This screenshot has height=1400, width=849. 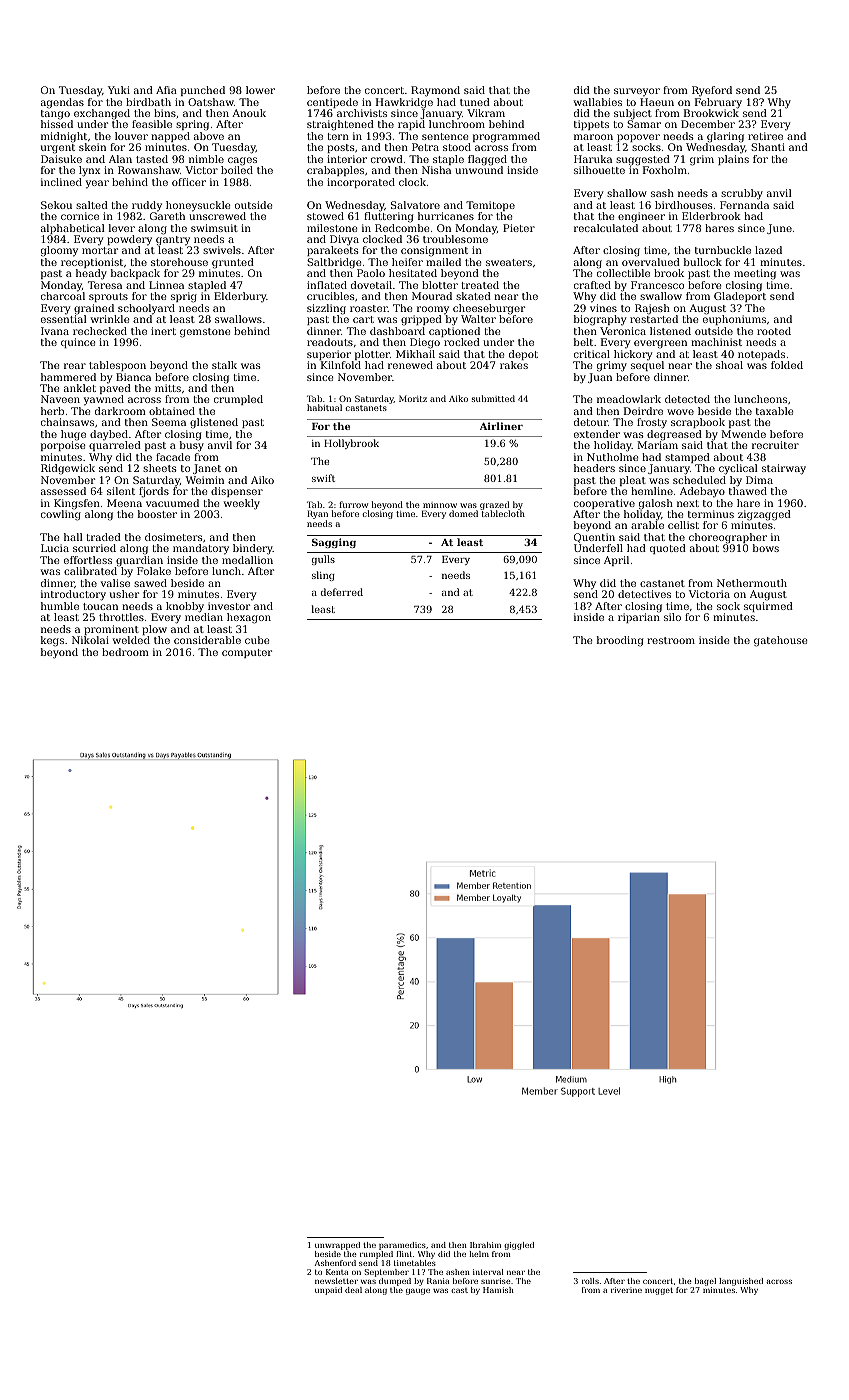 I want to click on Deirdre, so click(x=643, y=411).
